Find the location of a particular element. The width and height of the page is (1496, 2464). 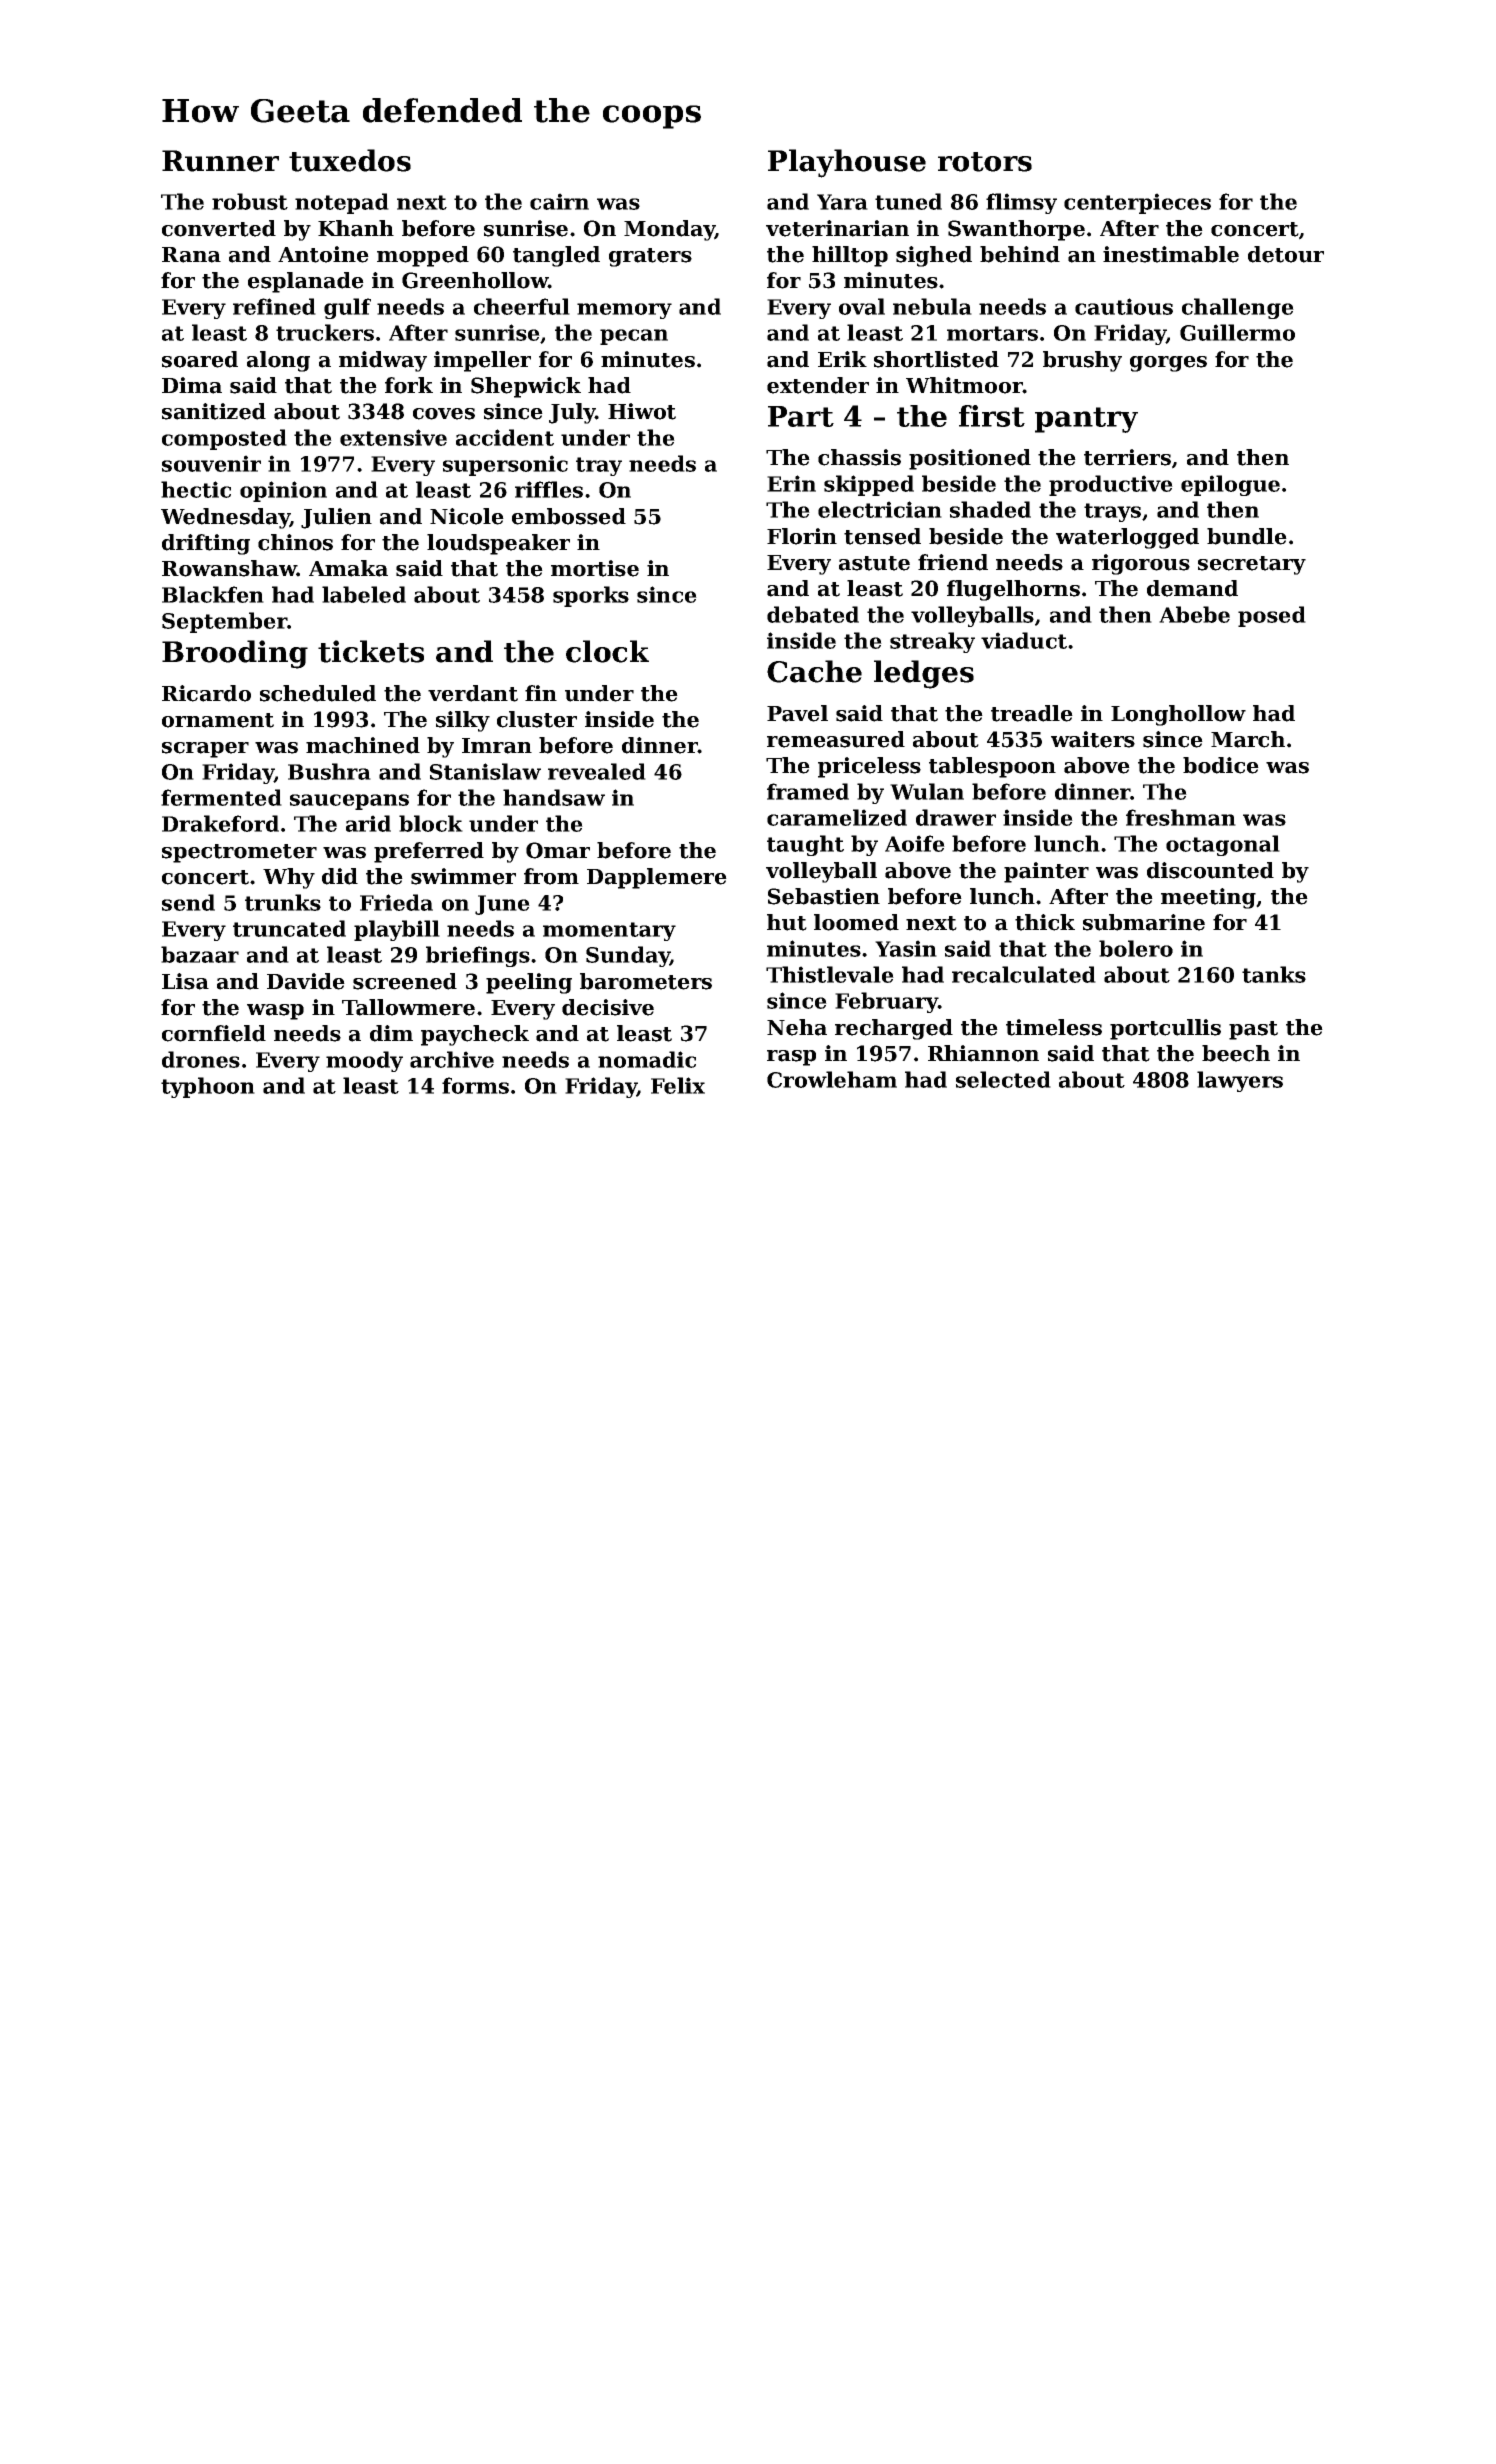

lawyers is located at coordinates (1240, 1081).
